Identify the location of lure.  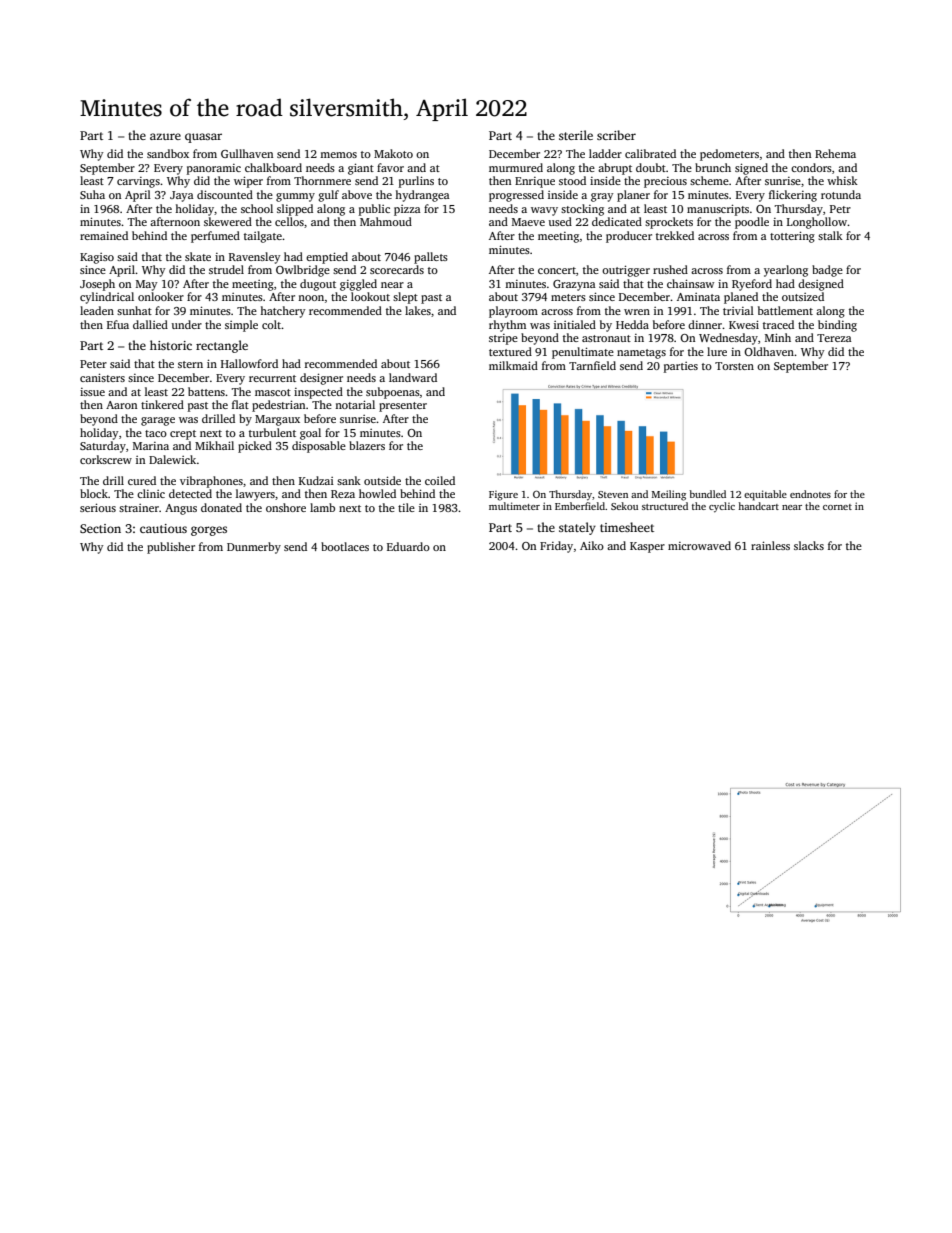
(717, 351).
